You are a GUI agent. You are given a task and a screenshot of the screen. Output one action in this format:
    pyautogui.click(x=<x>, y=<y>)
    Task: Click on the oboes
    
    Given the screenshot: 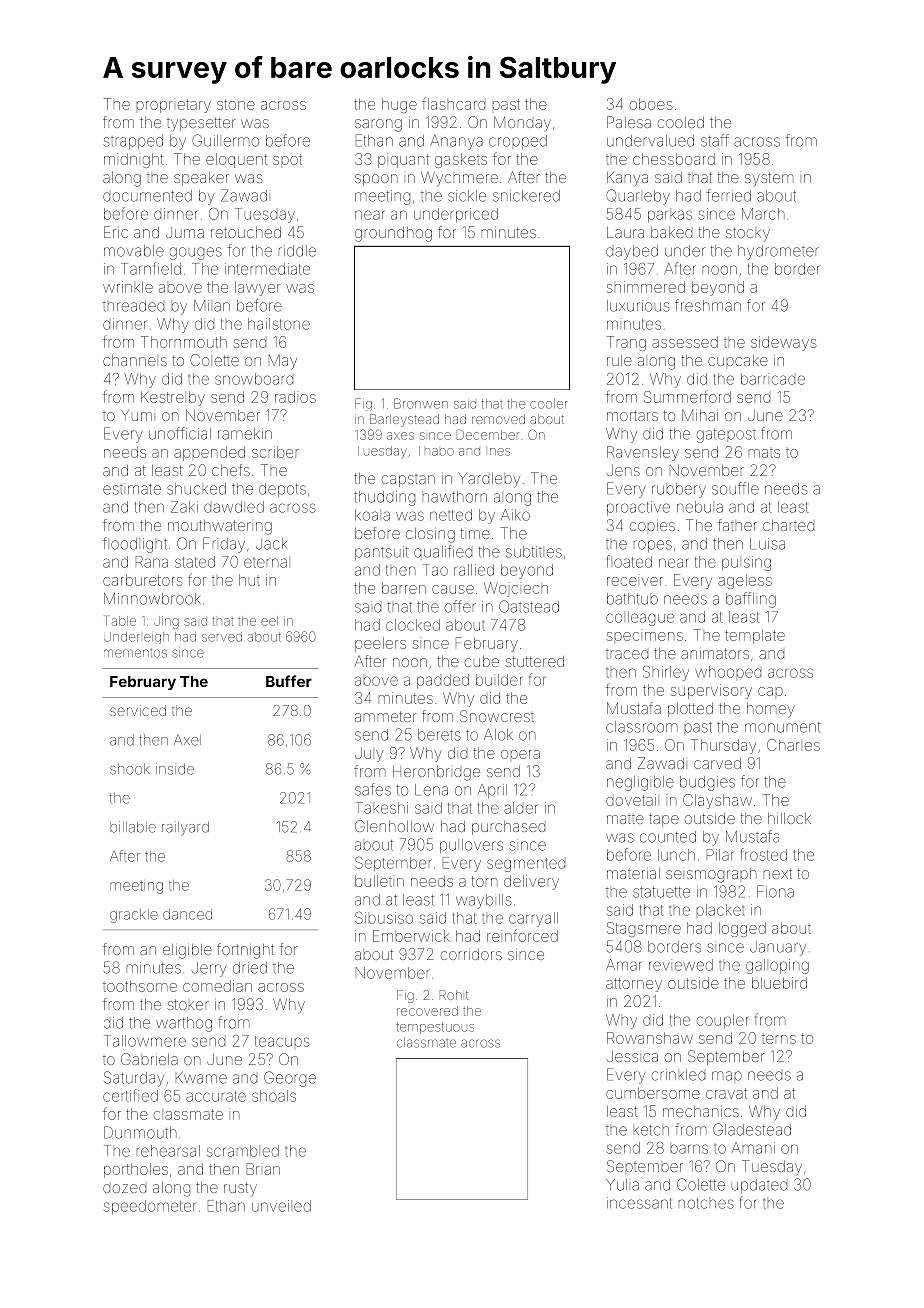 What is the action you would take?
    pyautogui.click(x=651, y=104)
